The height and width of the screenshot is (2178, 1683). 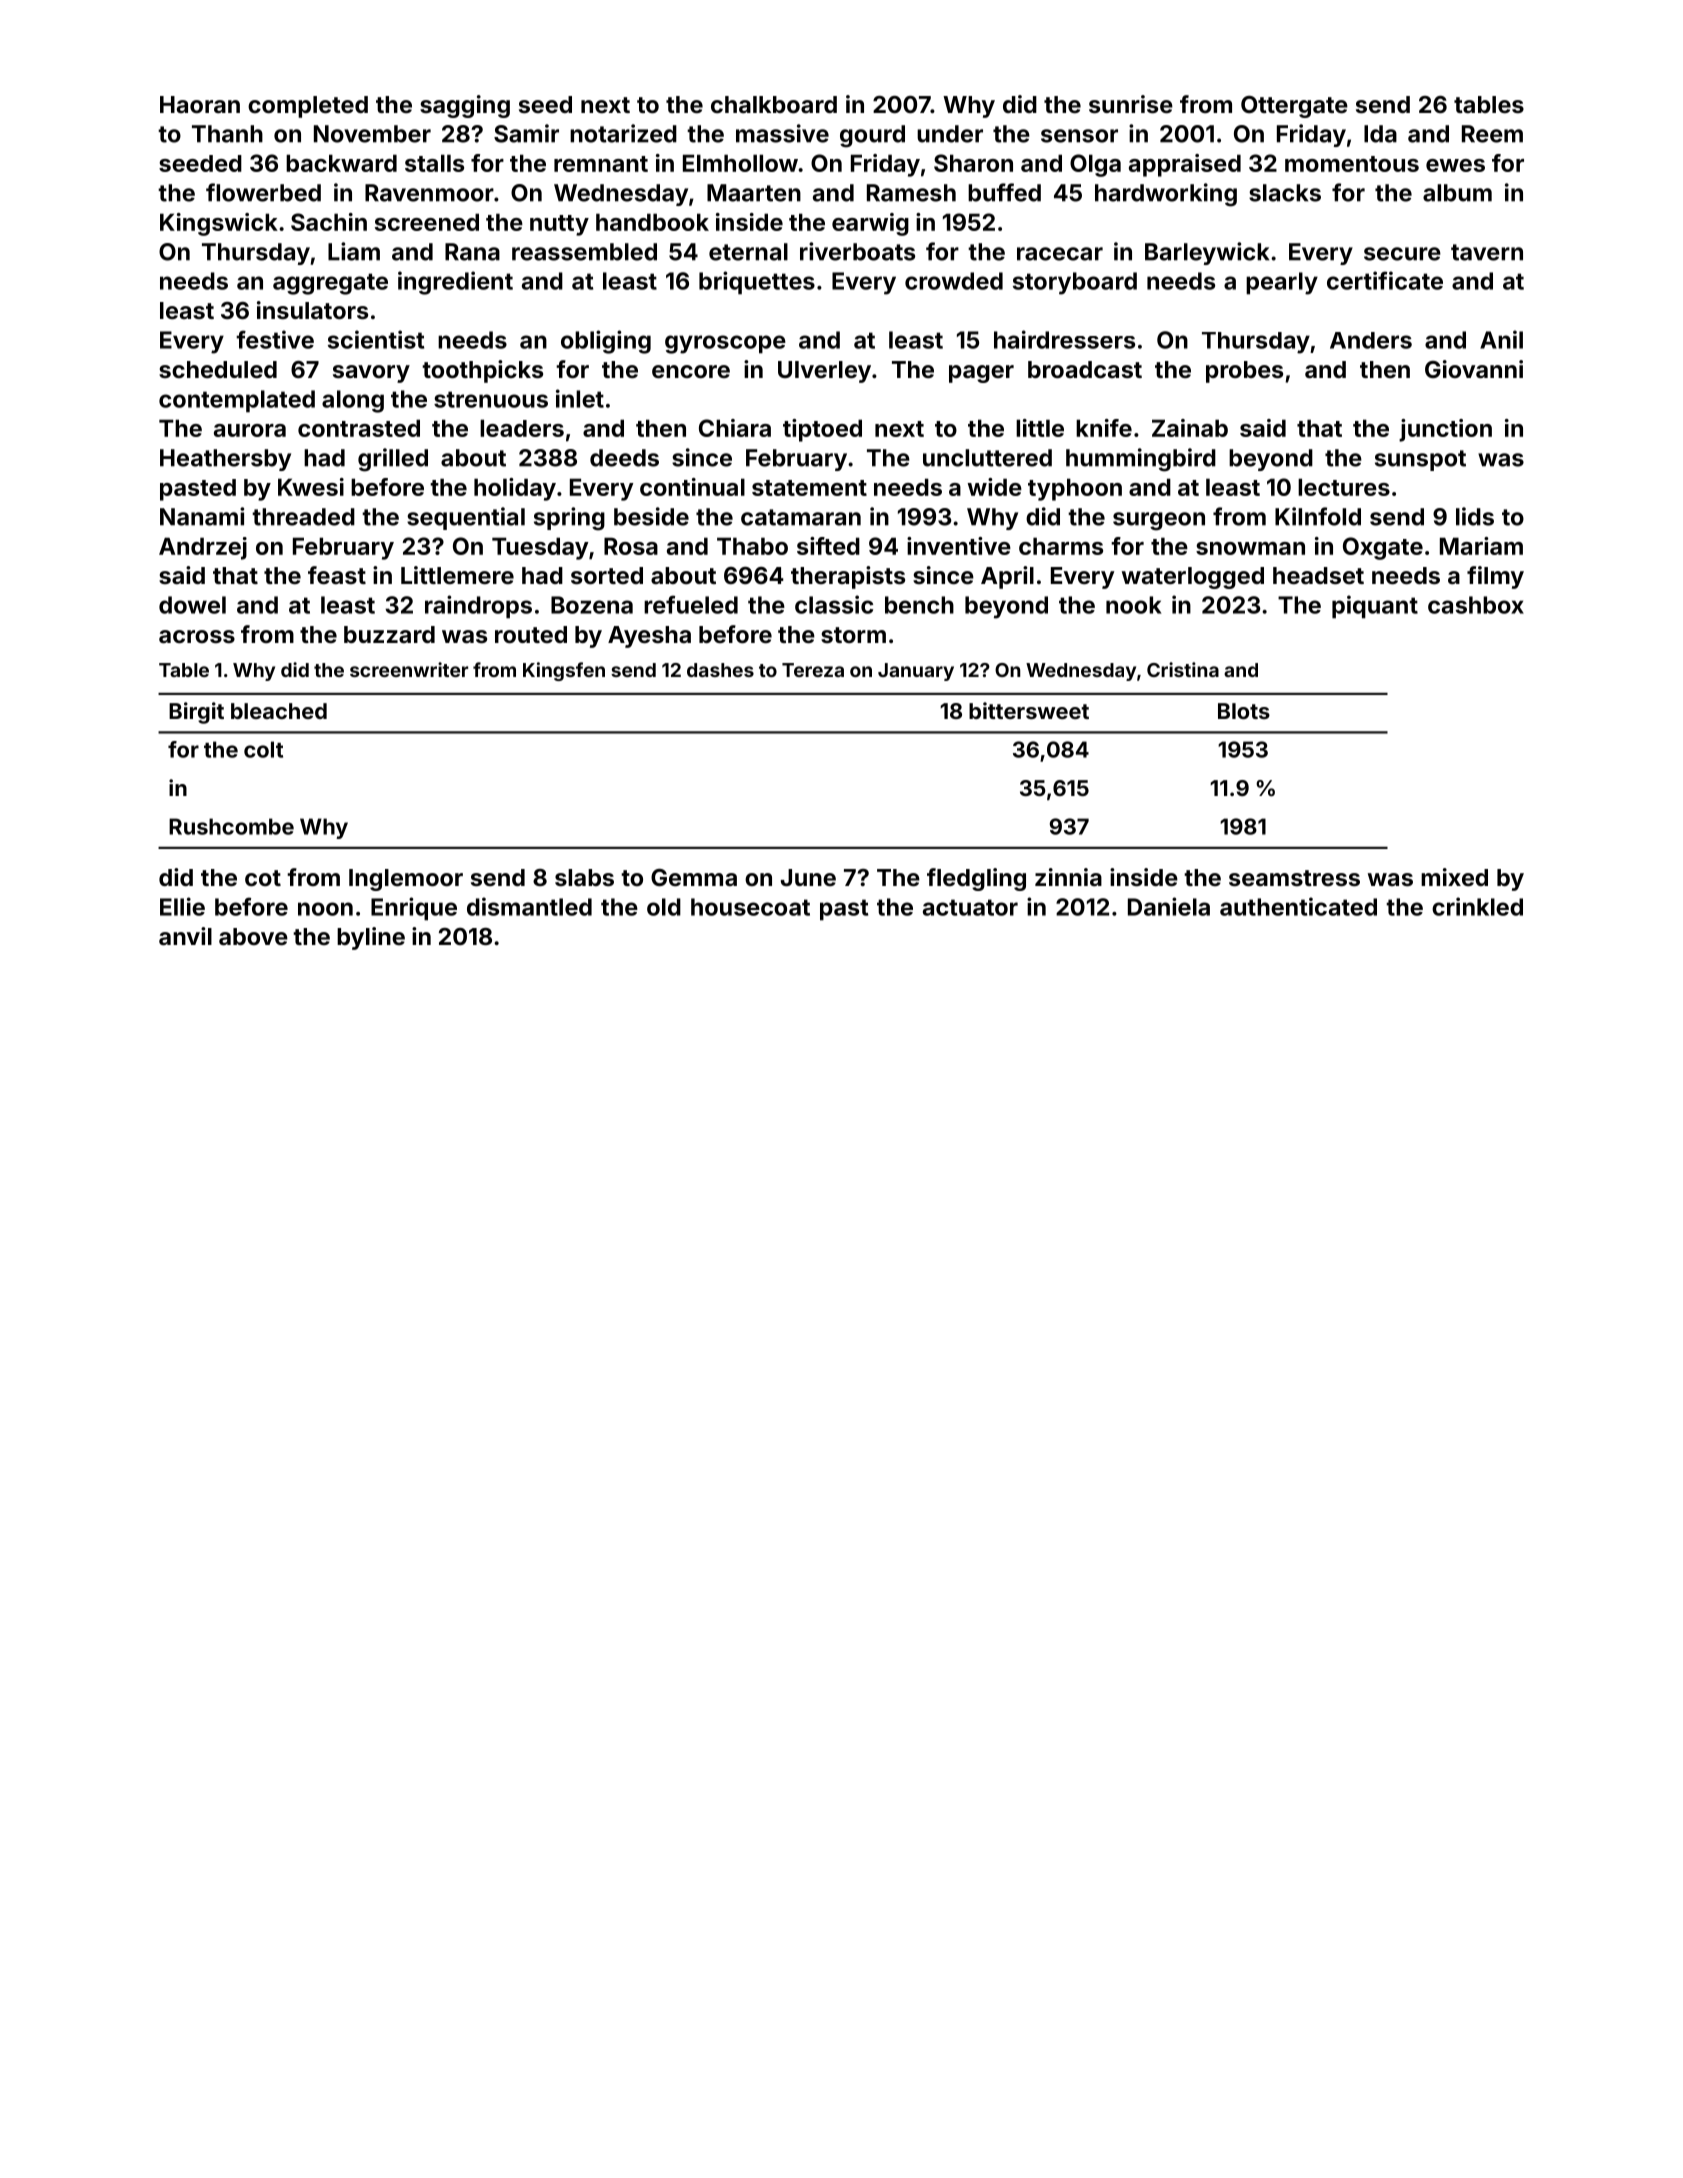 I want to click on leaders, so click(x=522, y=428).
